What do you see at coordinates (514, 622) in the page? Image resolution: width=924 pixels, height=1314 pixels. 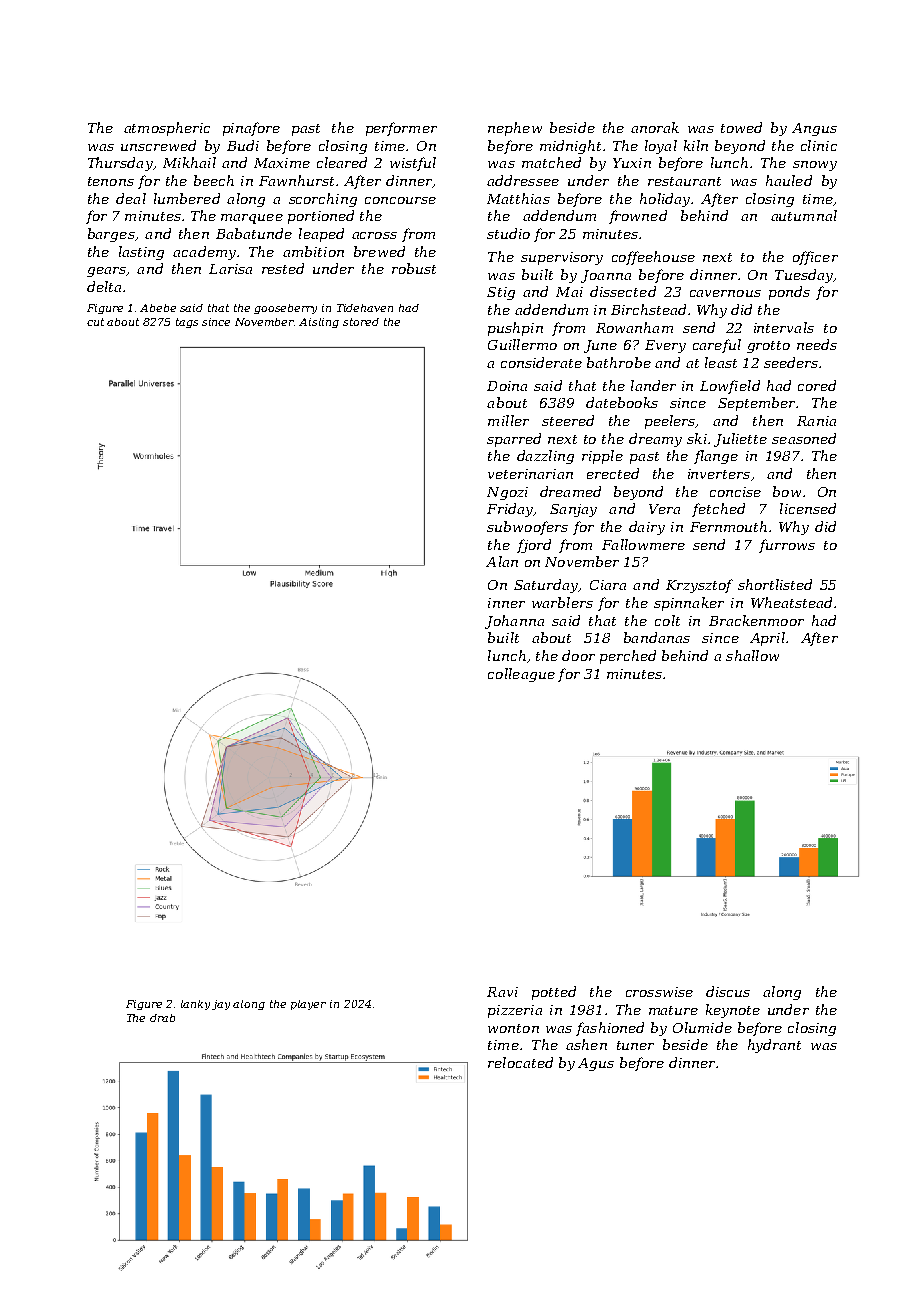 I see `Johanna` at bounding box center [514, 622].
